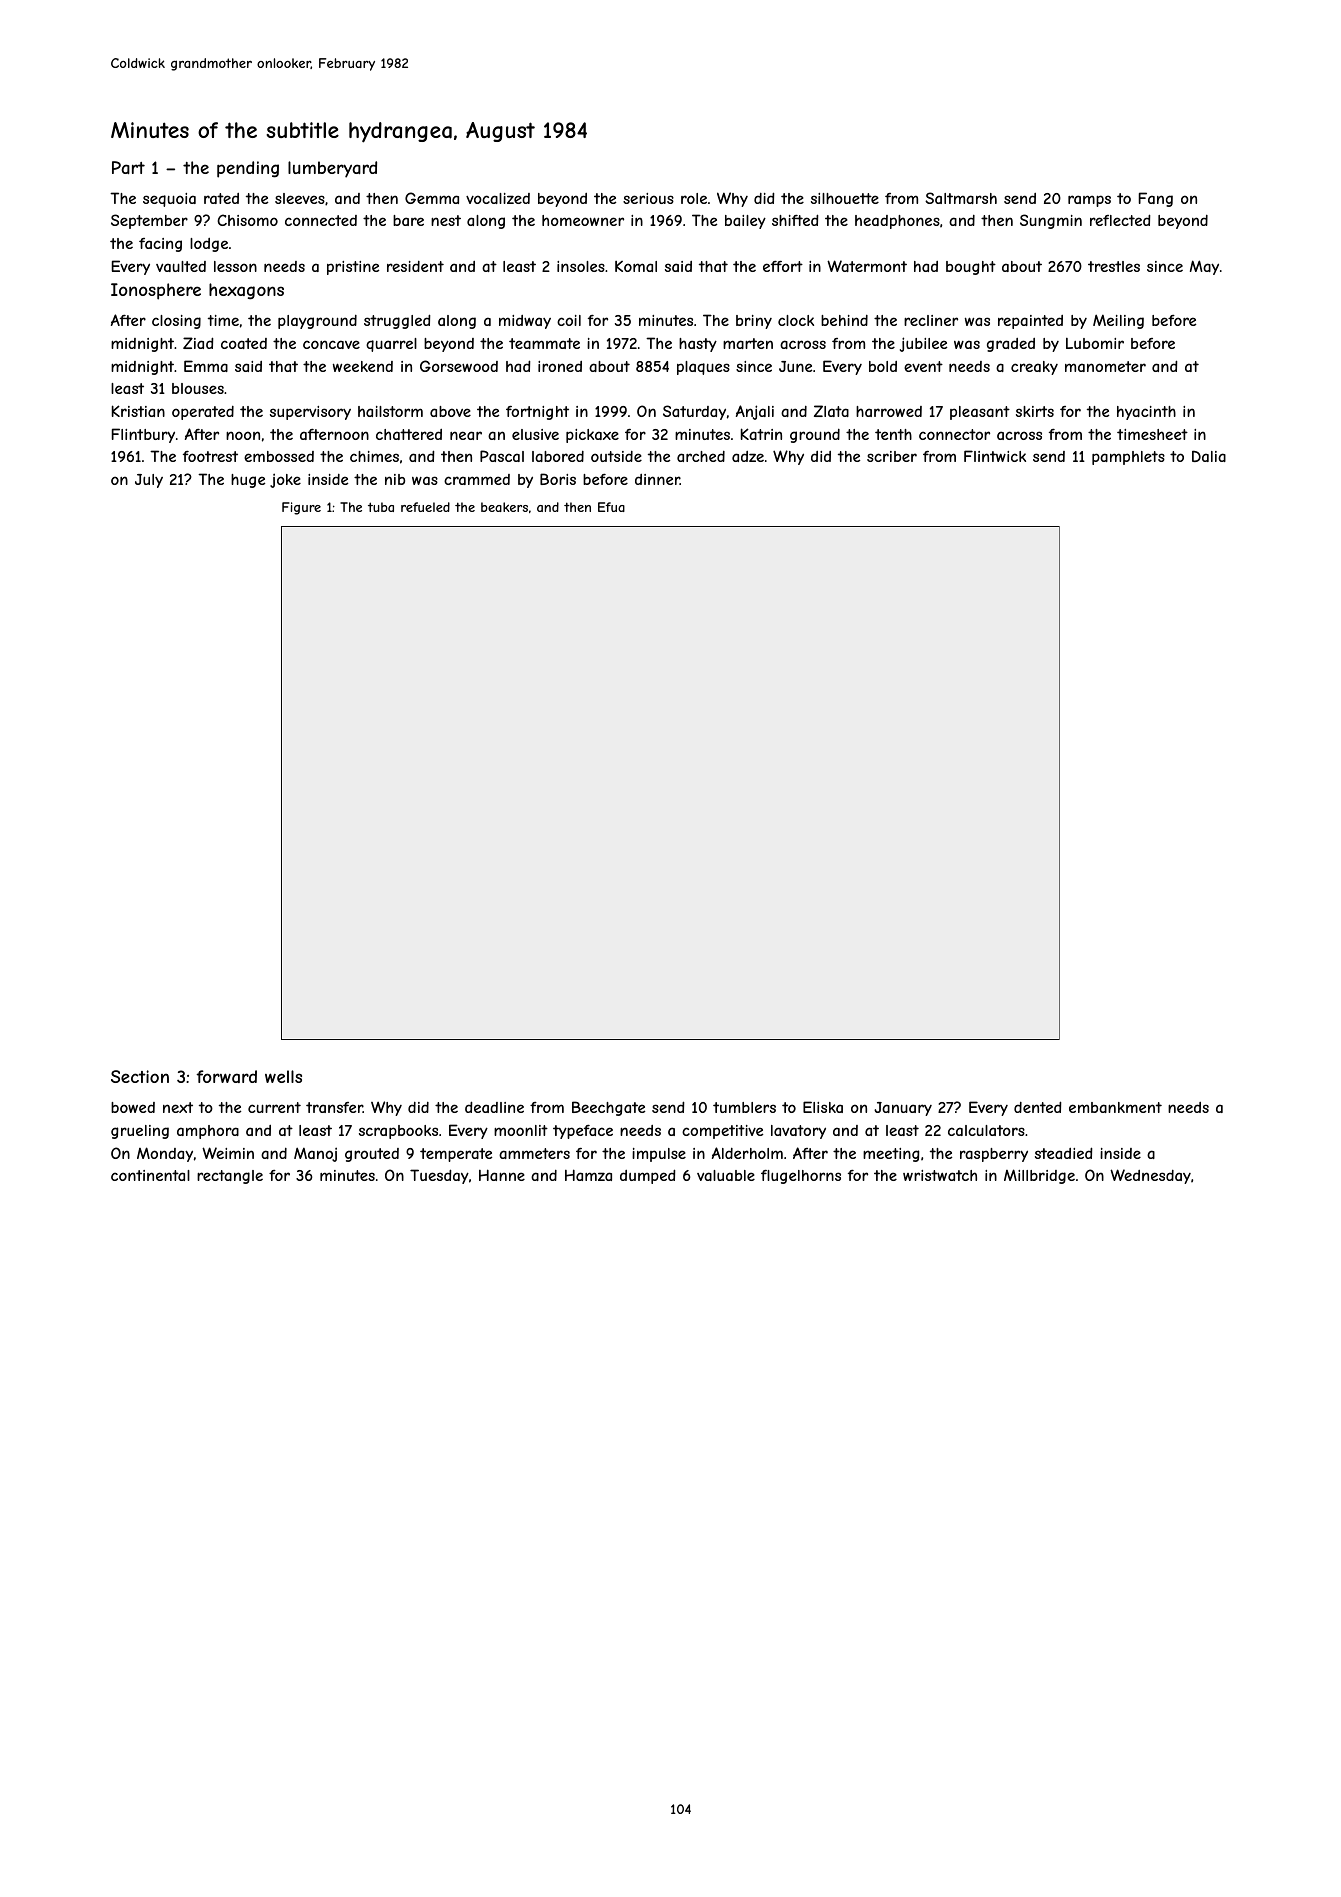  I want to click on vocalized, so click(498, 198).
